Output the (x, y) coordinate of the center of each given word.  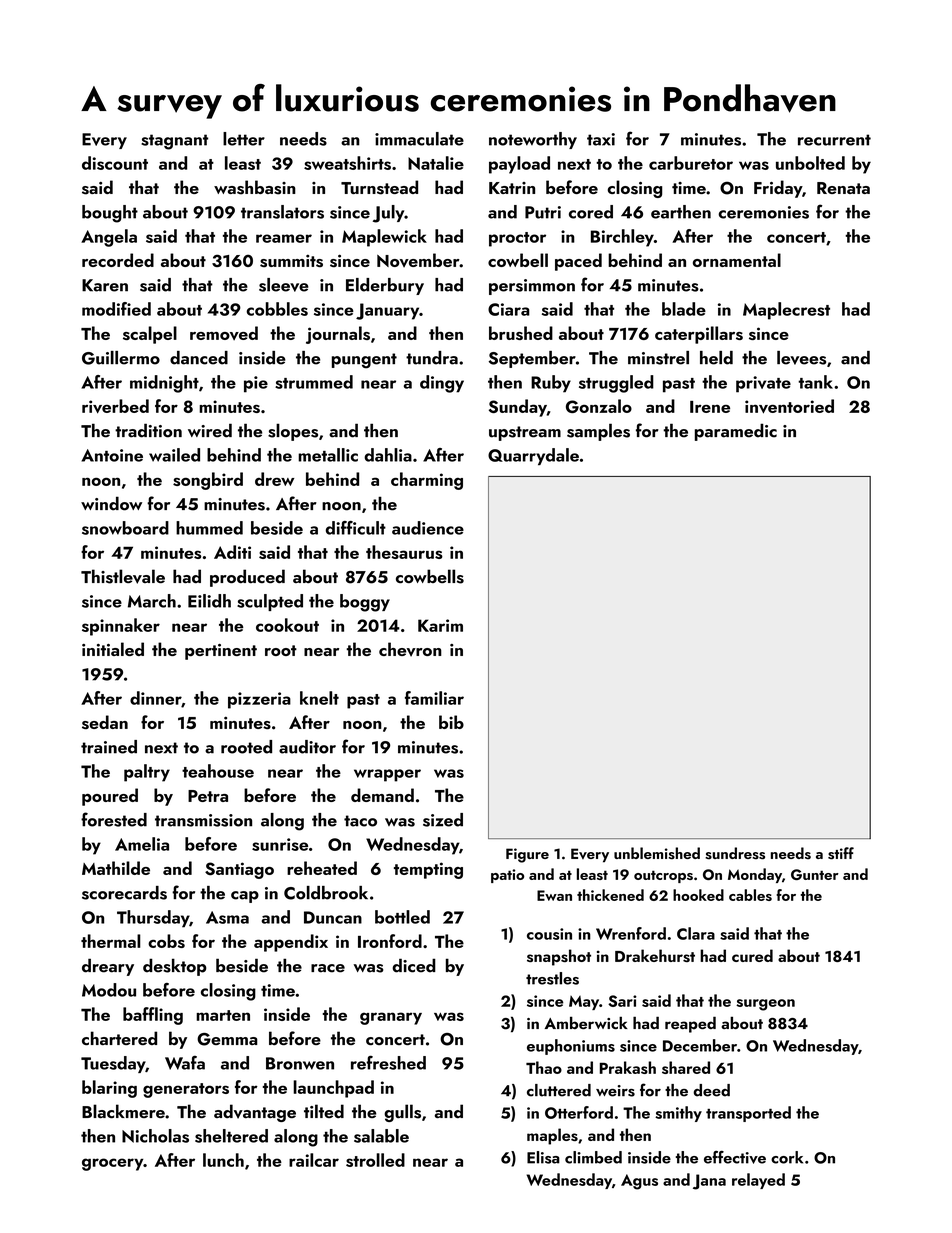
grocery (112, 1164)
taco (360, 821)
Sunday (518, 408)
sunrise (280, 844)
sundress (735, 853)
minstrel (658, 358)
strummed (314, 382)
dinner (155, 698)
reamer (284, 238)
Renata (843, 188)
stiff (841, 853)
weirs (615, 1091)
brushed (521, 333)
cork (787, 1157)
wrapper (387, 775)
